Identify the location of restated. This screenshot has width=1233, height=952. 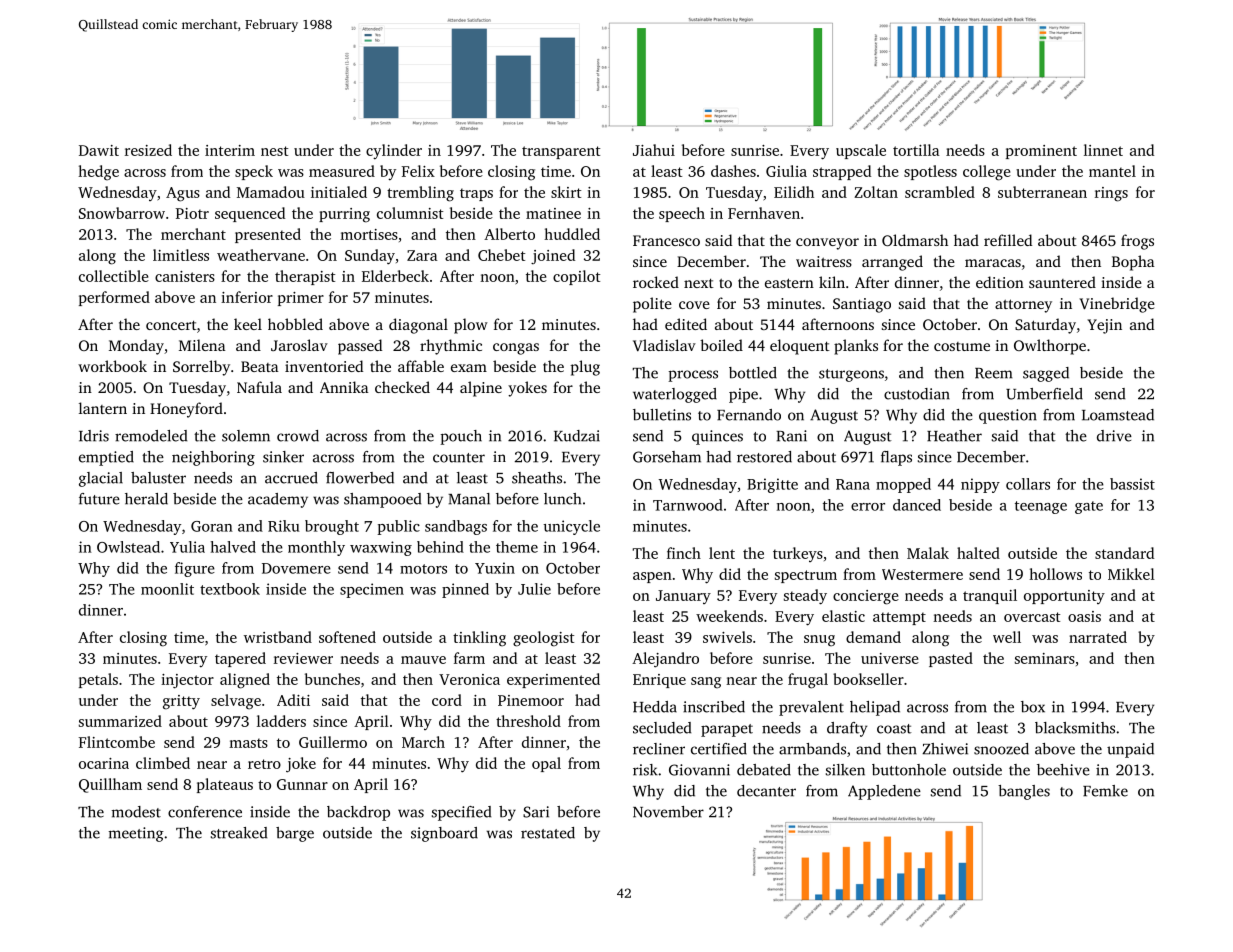
(548, 833).
